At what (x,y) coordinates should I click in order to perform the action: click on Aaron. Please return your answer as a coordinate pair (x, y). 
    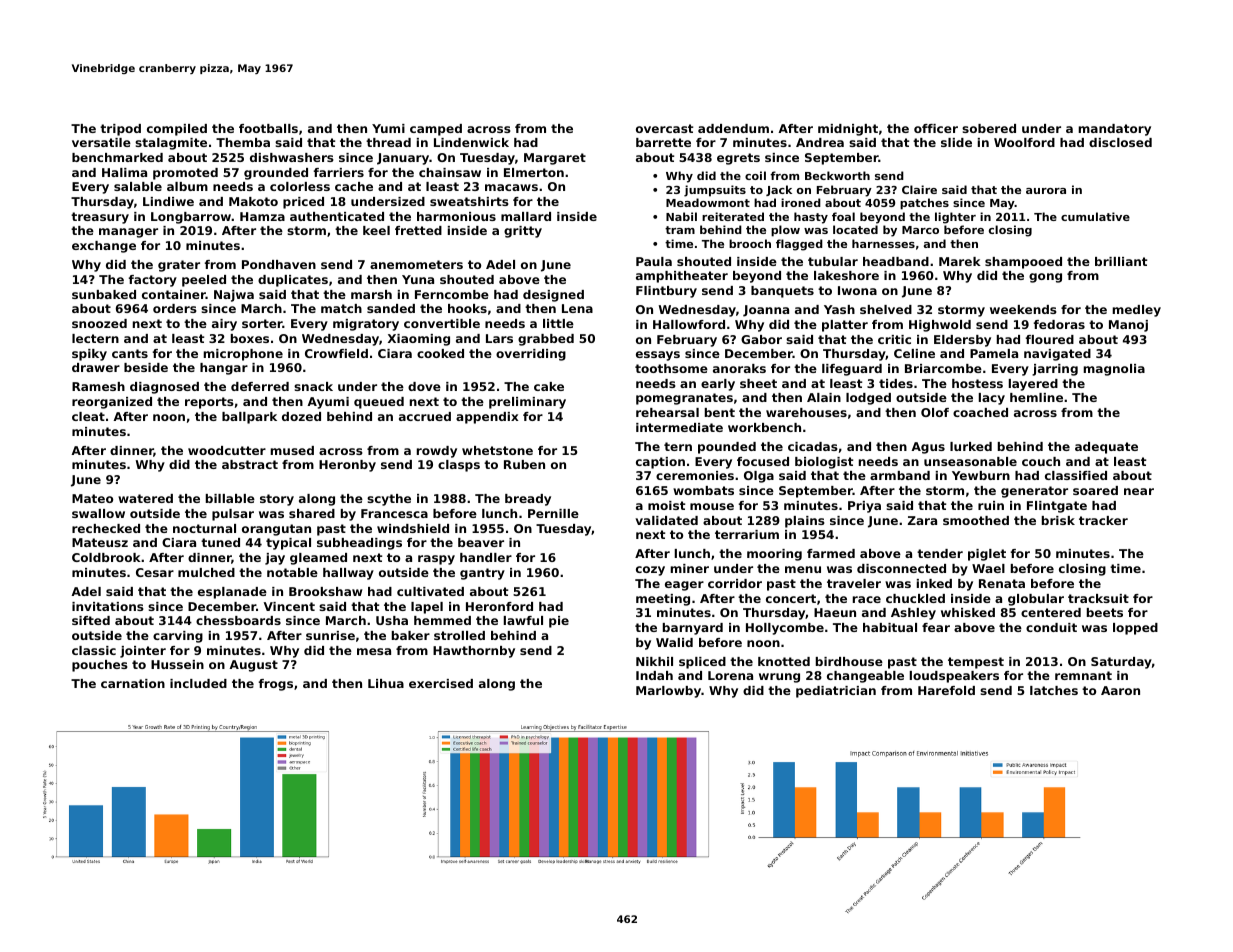
    Looking at the image, I should click on (1120, 690).
